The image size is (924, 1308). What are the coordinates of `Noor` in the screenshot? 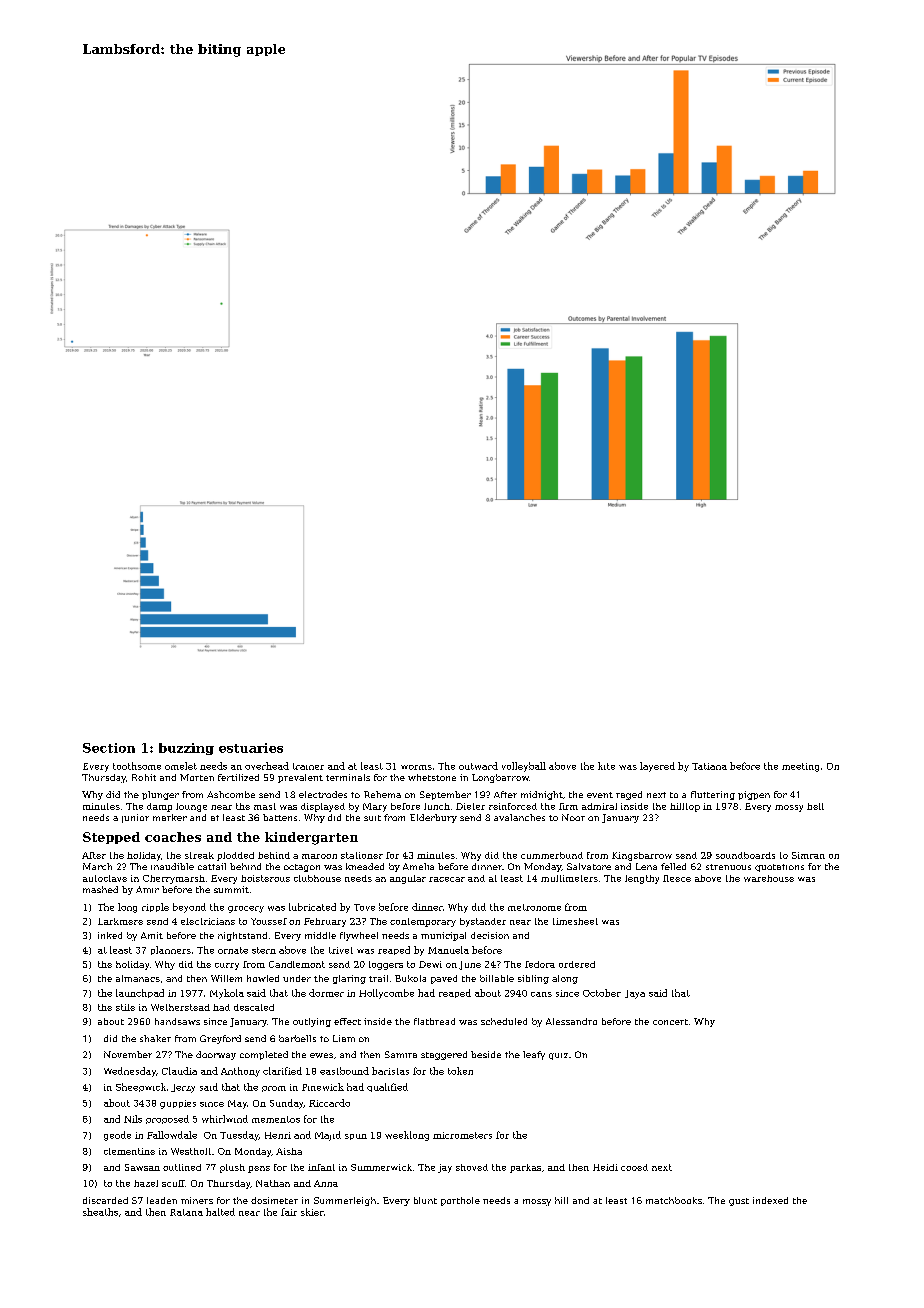 It's located at (573, 817).
